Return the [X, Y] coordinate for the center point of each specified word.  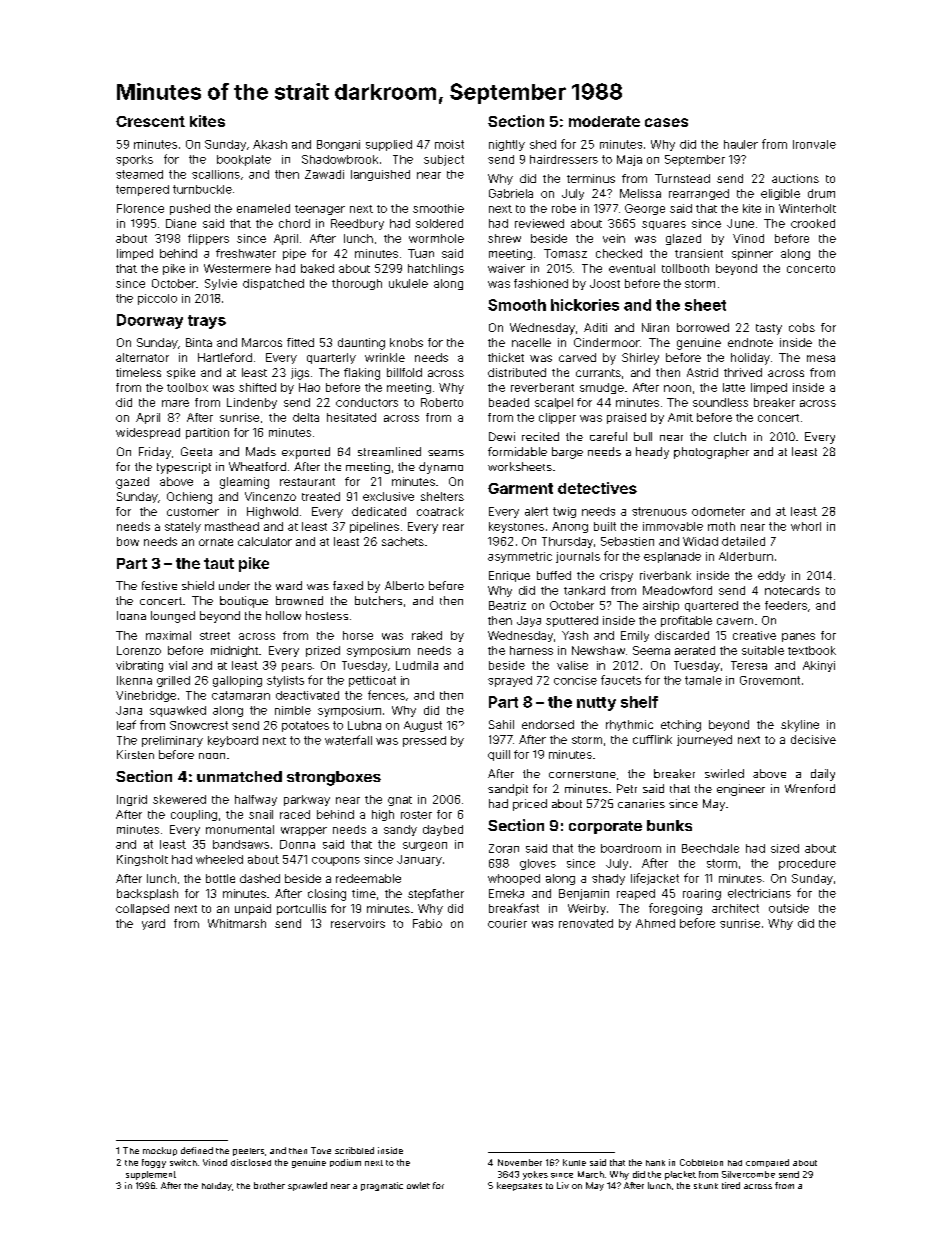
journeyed [704, 740]
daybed [443, 830]
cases [666, 122]
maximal [168, 635]
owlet [418, 1185]
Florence [140, 208]
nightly [507, 145]
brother [269, 1185]
